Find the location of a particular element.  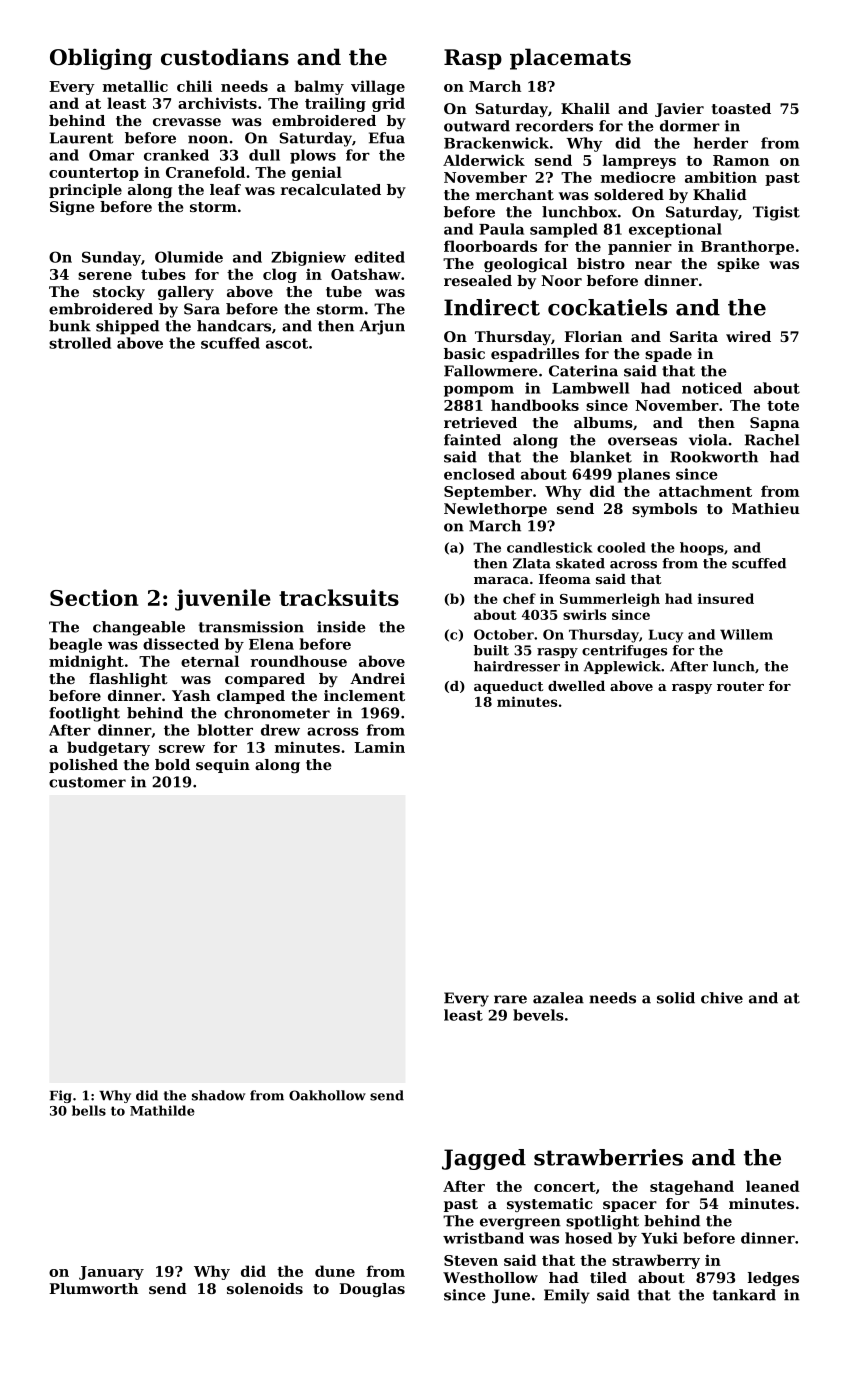

Tigist is located at coordinates (776, 213).
